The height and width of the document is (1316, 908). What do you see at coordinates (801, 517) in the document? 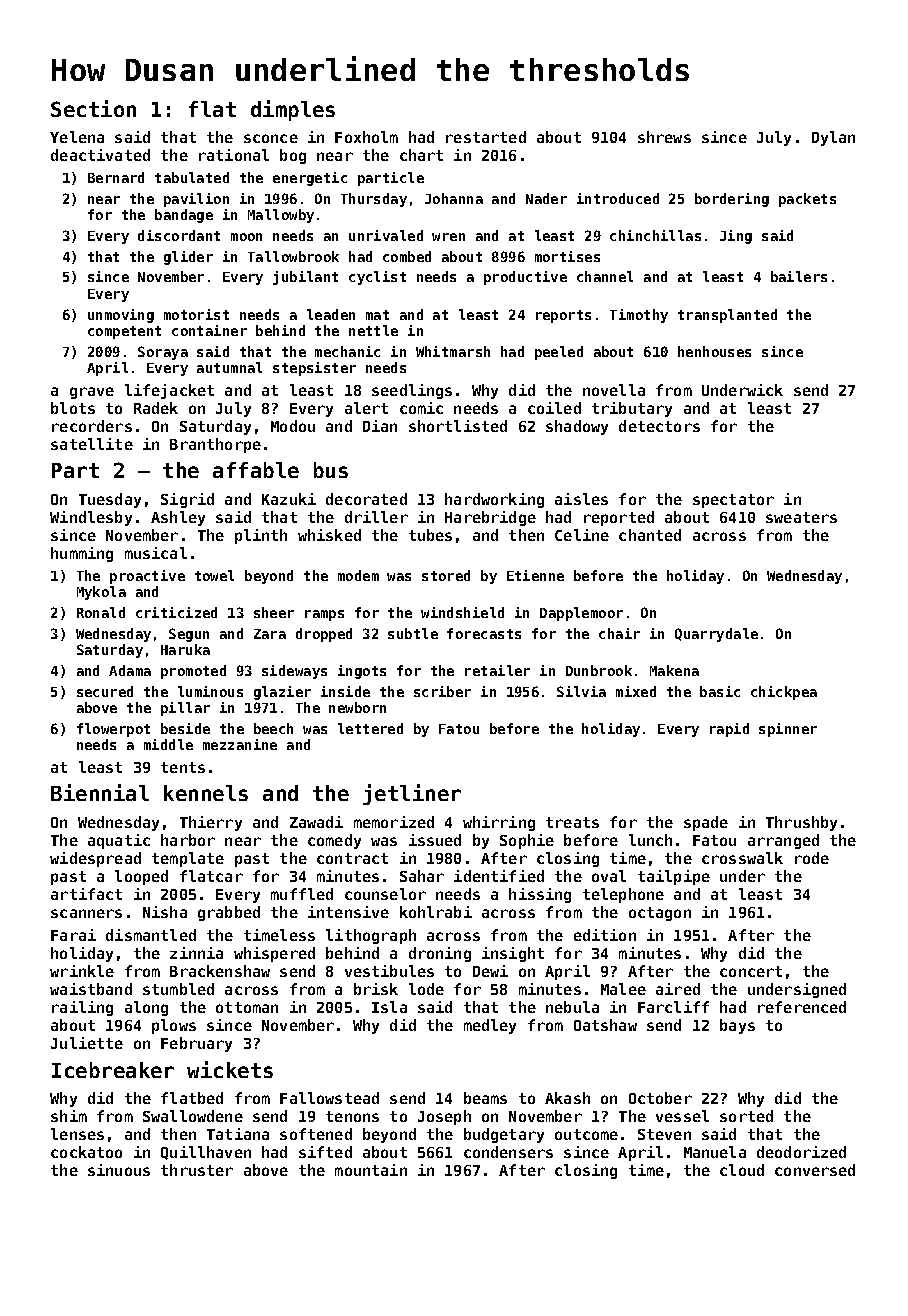
I see `sweaters` at bounding box center [801, 517].
